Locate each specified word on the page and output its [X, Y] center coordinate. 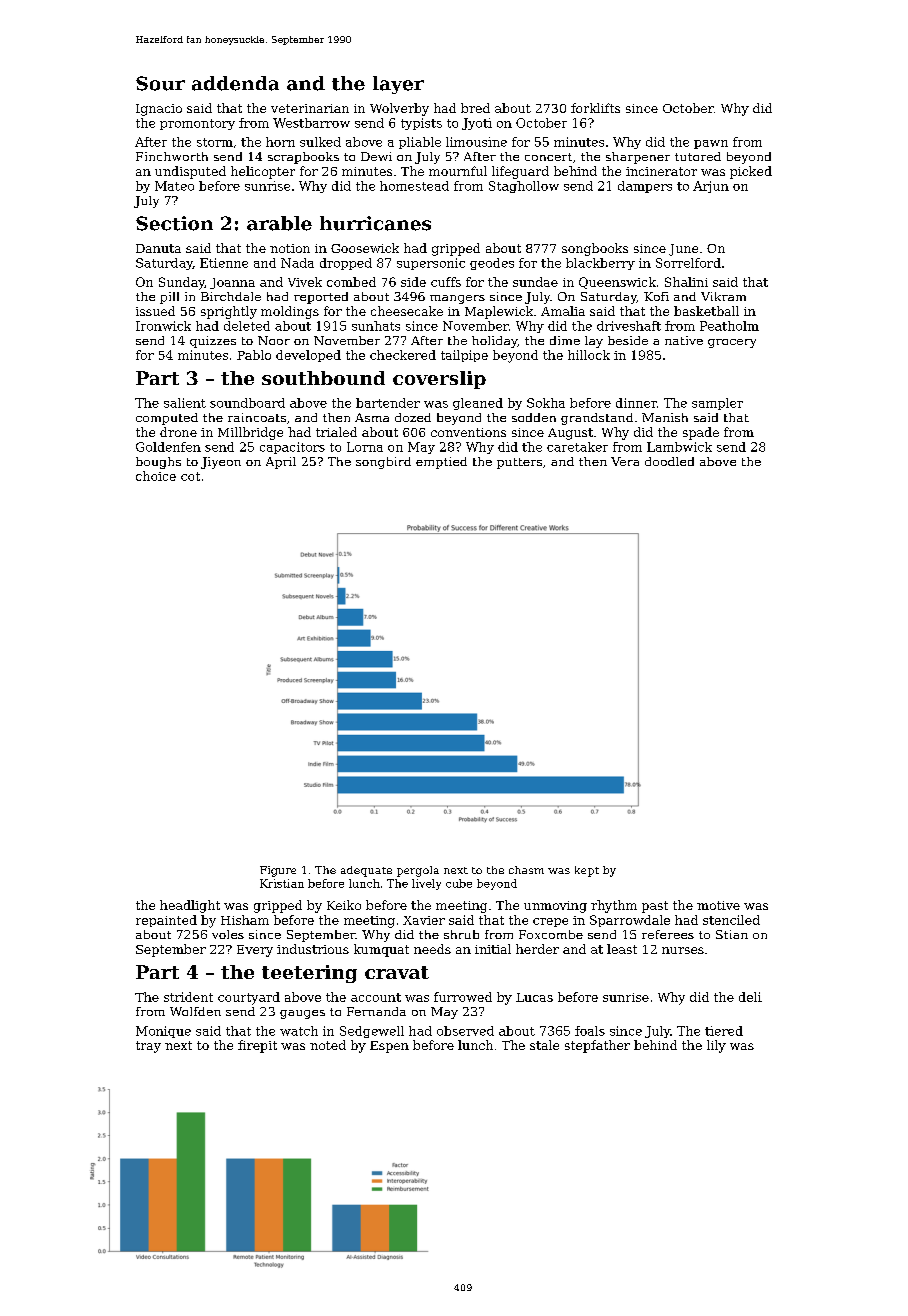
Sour [160, 83]
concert [548, 157]
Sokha [546, 403]
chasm [526, 870]
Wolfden [195, 1011]
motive [718, 905]
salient [185, 403]
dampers [645, 187]
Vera [625, 461]
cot [190, 476]
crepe [550, 922]
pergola [418, 871]
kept [587, 871]
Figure [278, 871]
